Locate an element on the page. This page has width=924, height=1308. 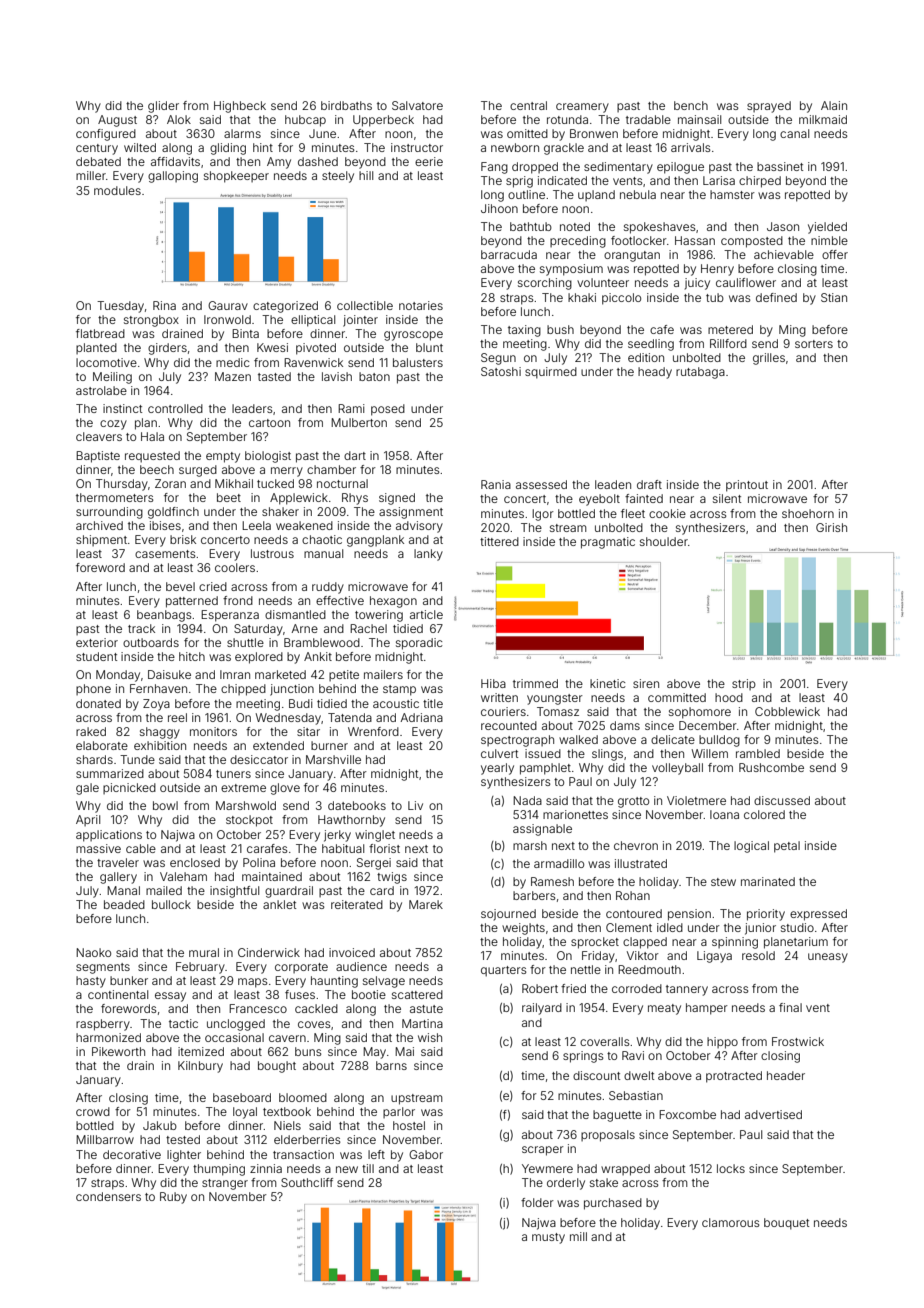
hasty is located at coordinates (91, 982).
